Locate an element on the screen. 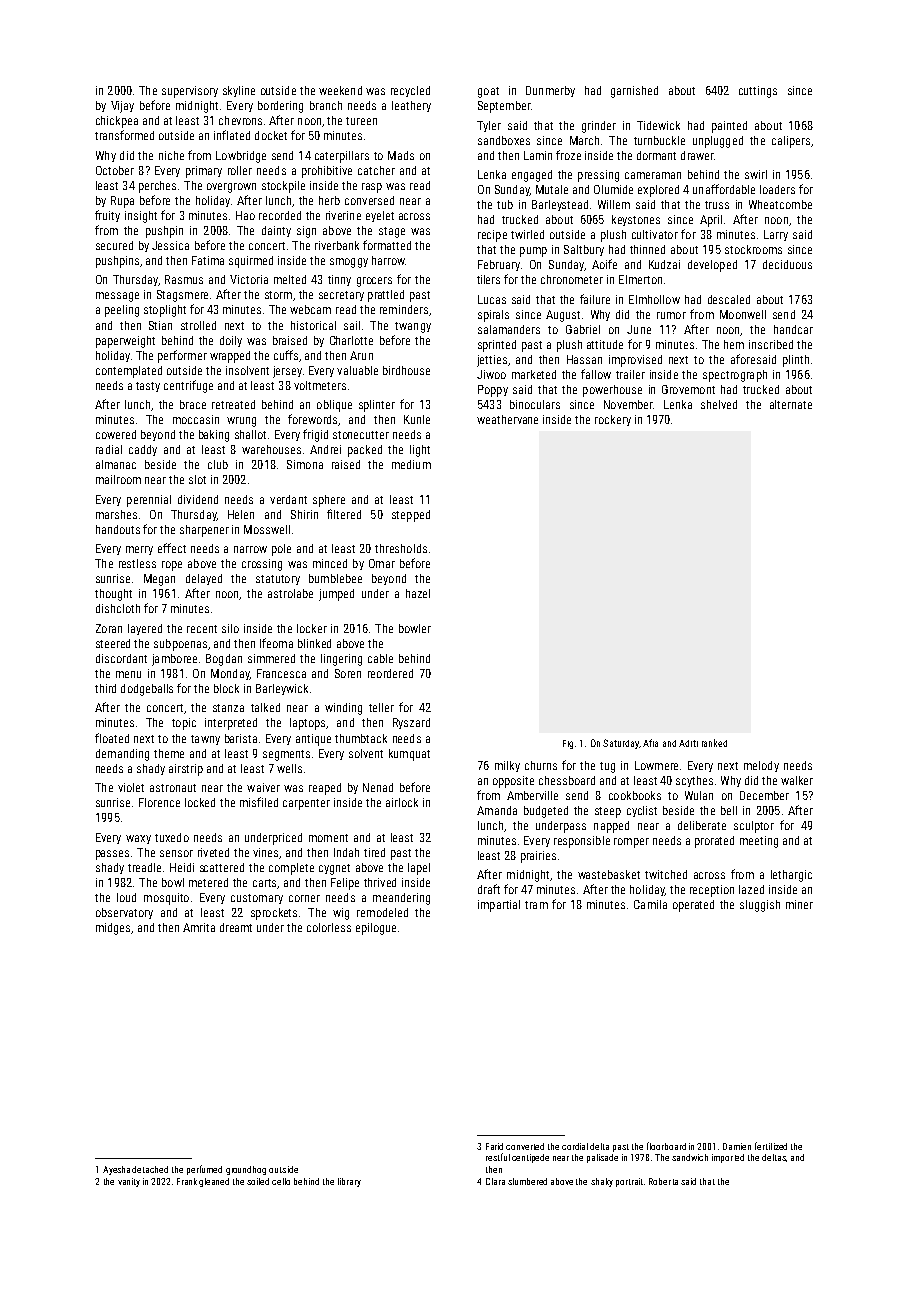  skyline is located at coordinates (239, 91).
